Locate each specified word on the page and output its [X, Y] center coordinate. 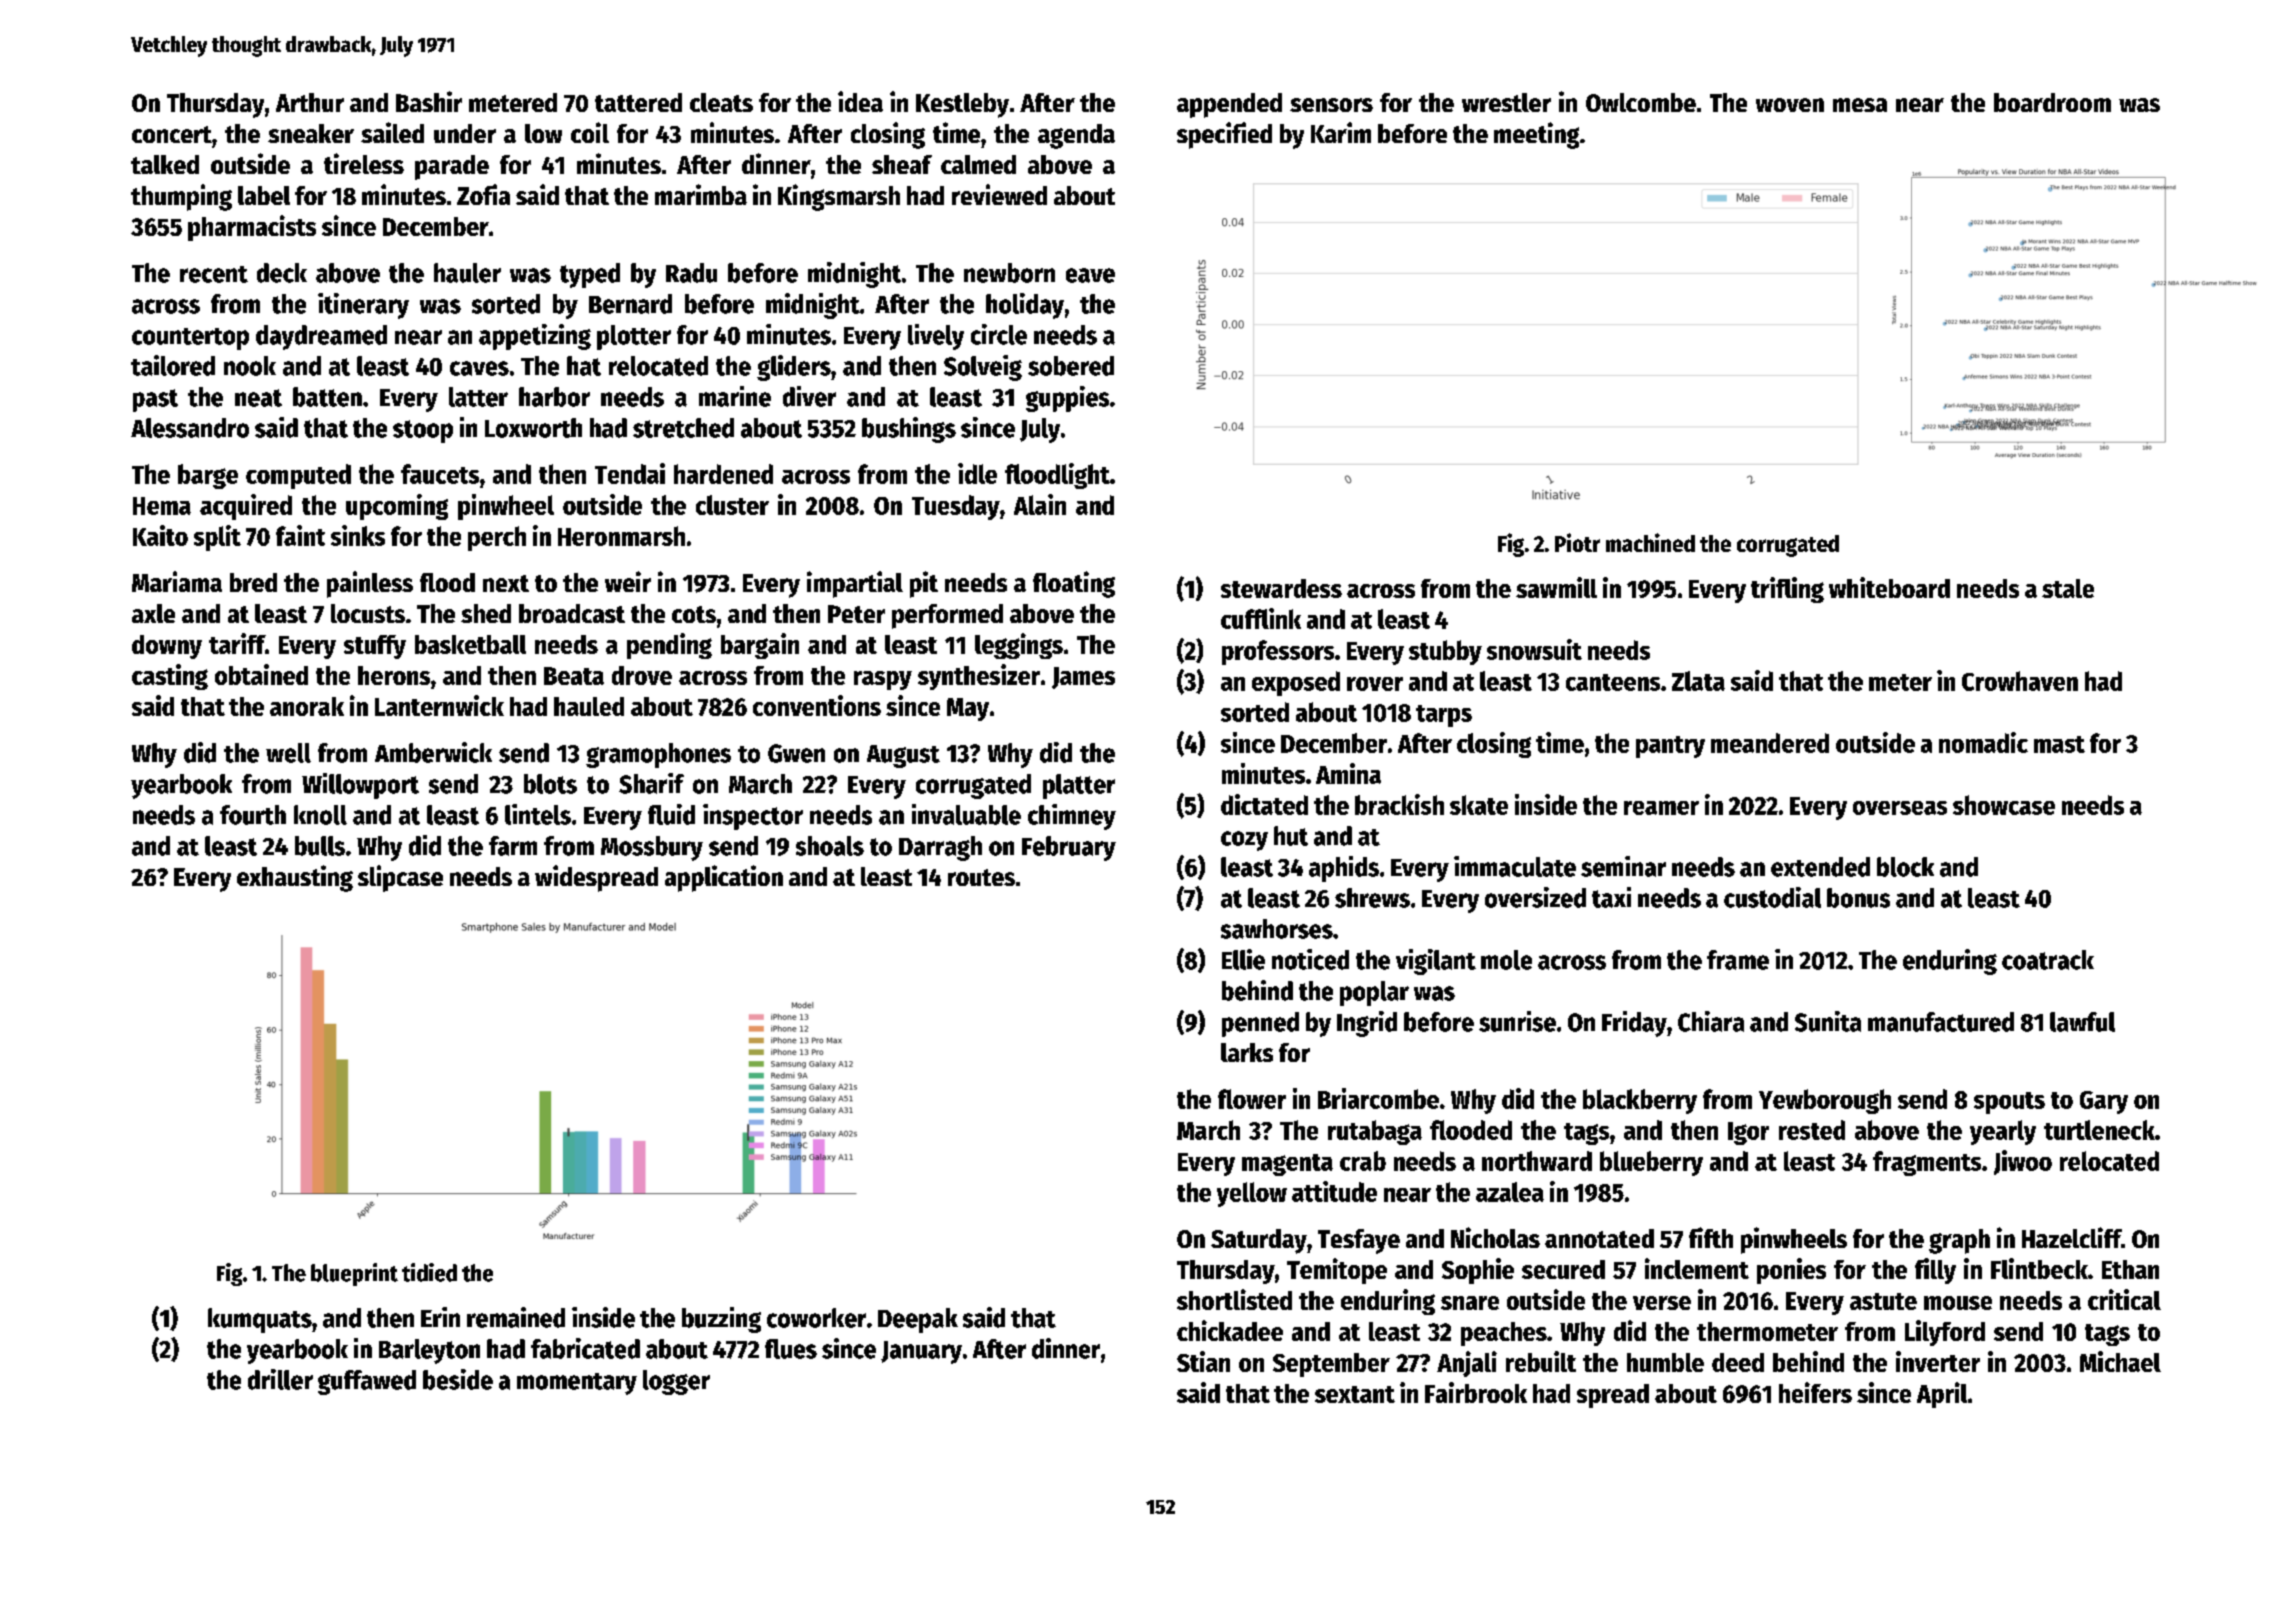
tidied [429, 1272]
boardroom [2052, 102]
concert [172, 134]
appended [1229, 105]
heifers [1815, 1392]
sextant [1355, 1394]
